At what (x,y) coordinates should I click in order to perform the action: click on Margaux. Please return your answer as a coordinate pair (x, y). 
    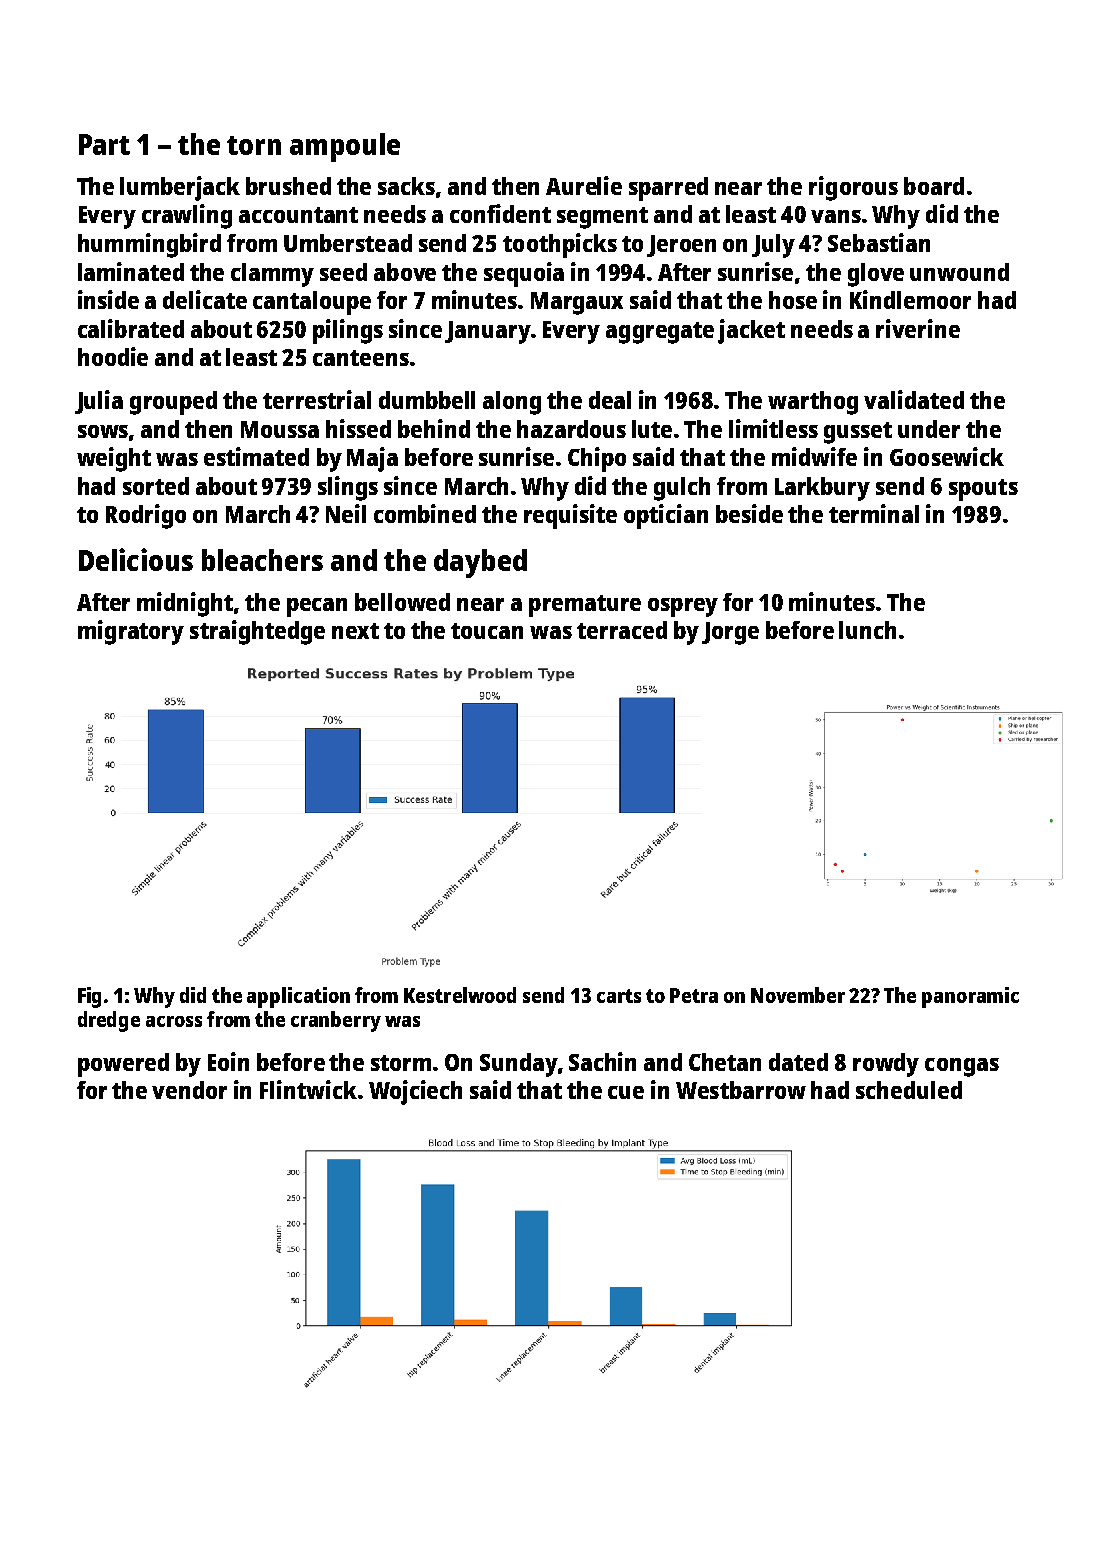
    Looking at the image, I should click on (577, 303).
